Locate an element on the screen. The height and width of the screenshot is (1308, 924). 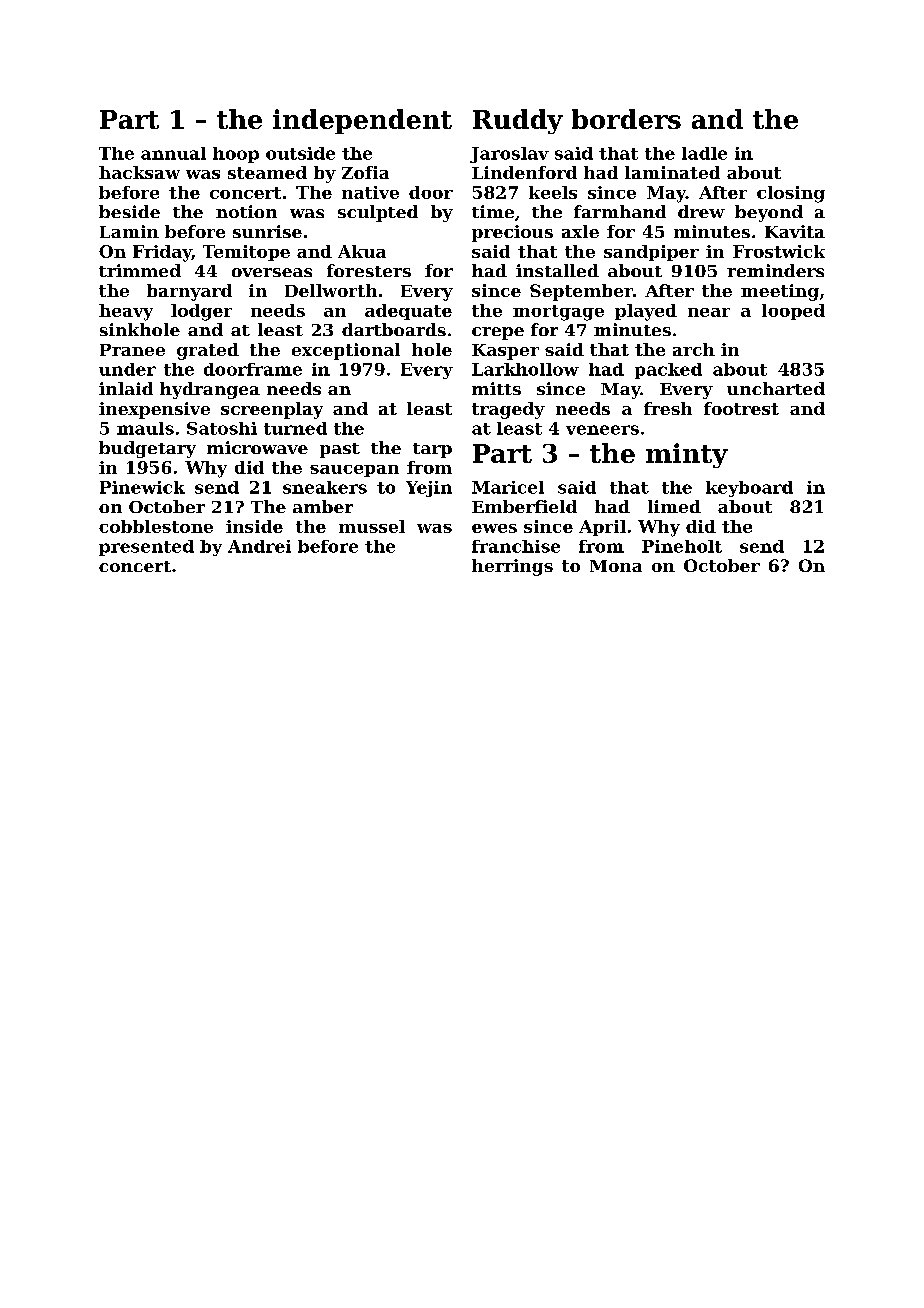
footrest is located at coordinates (741, 408).
